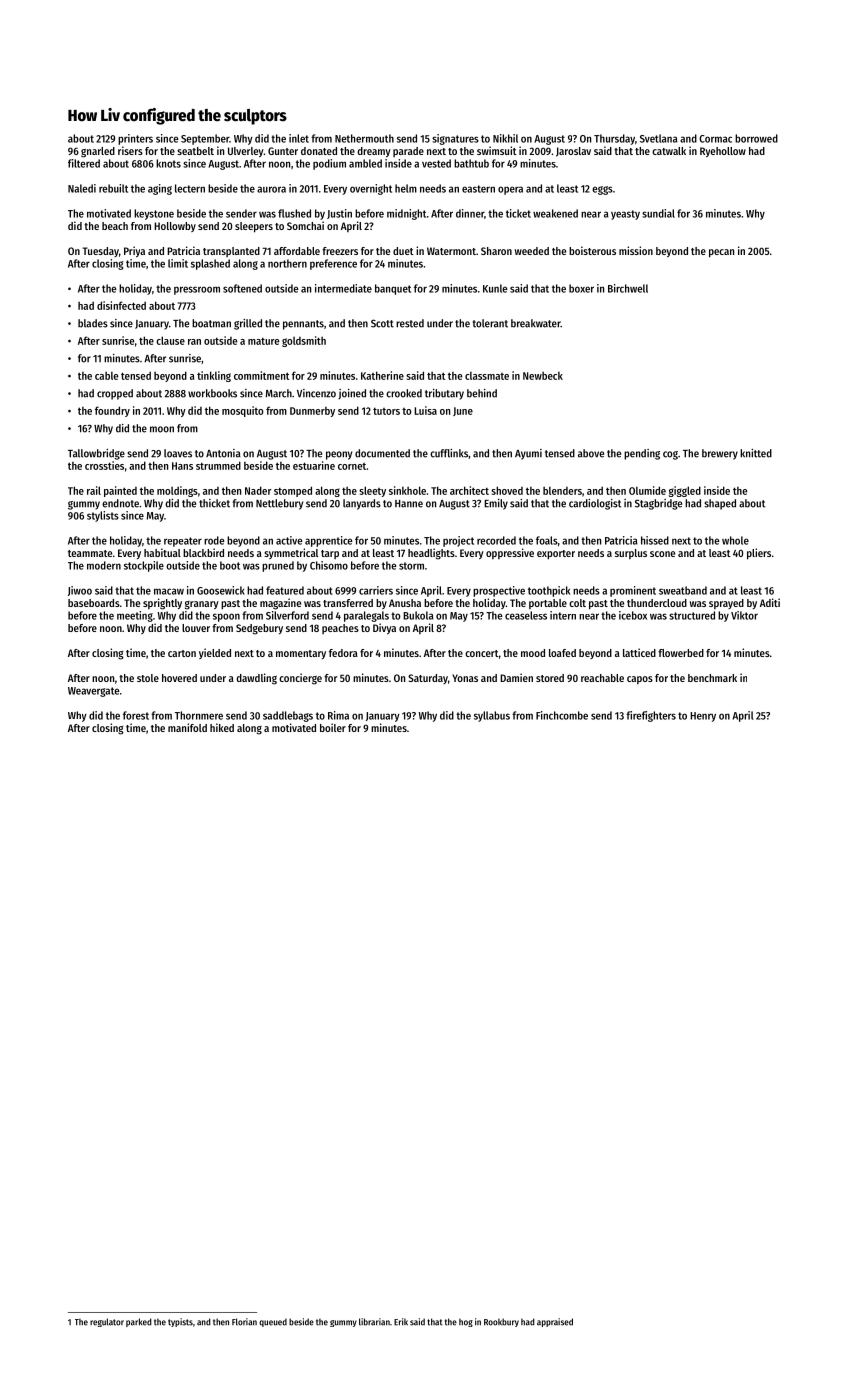 This page has height=1400, width=849. I want to click on Thursday, so click(614, 139).
